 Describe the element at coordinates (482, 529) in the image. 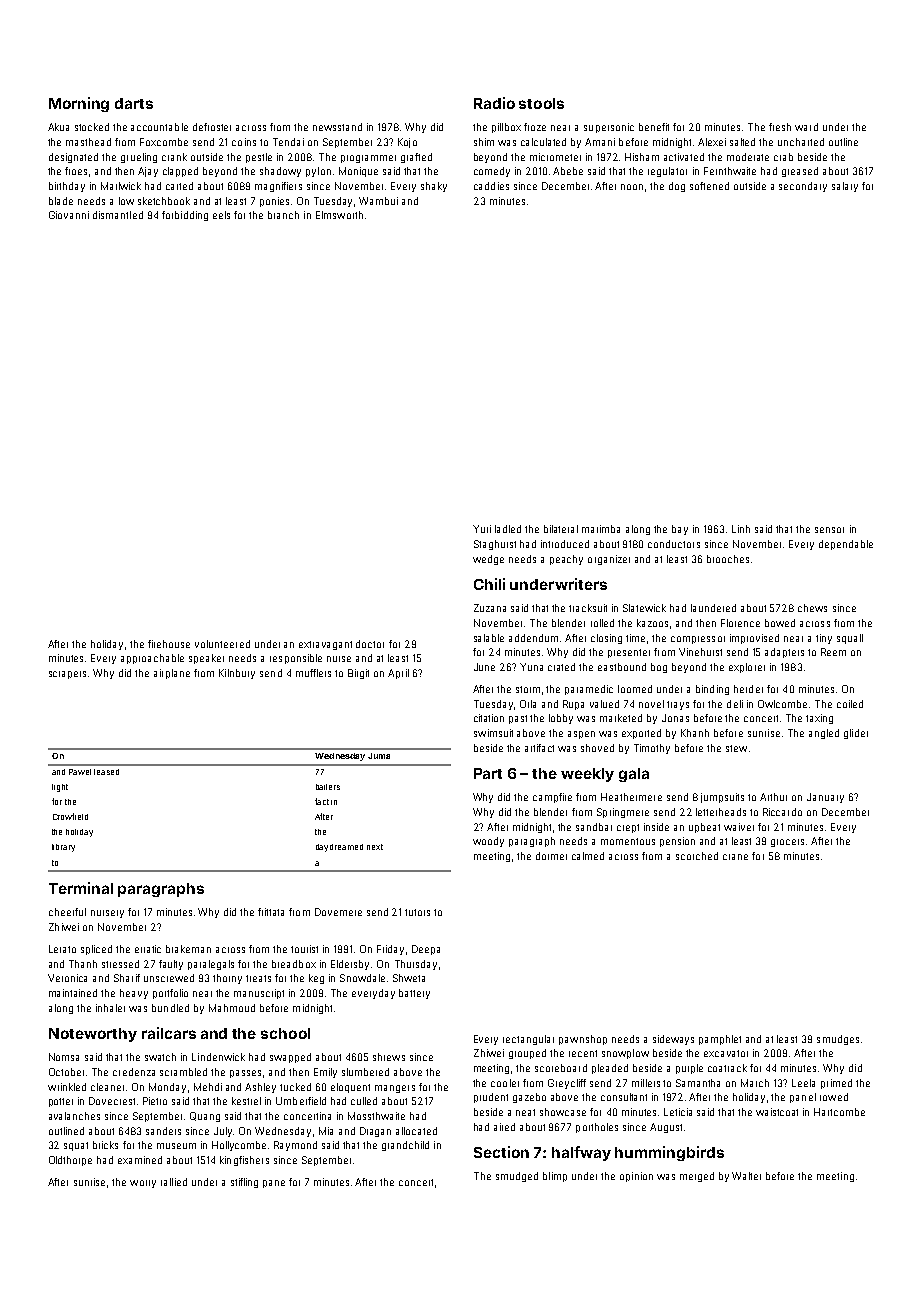

I see `Yuri` at that location.
